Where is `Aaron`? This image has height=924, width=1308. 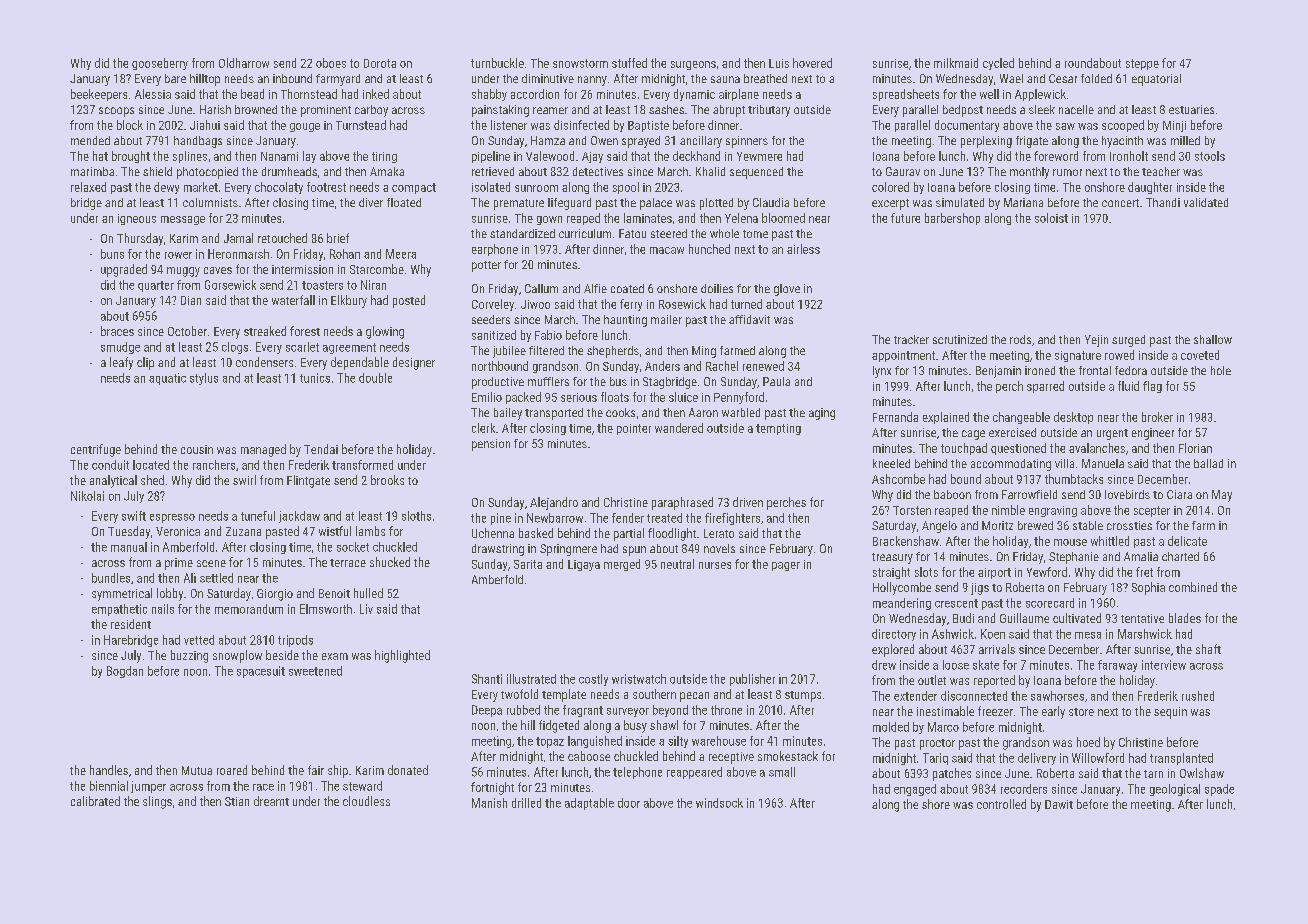
Aaron is located at coordinates (703, 412).
